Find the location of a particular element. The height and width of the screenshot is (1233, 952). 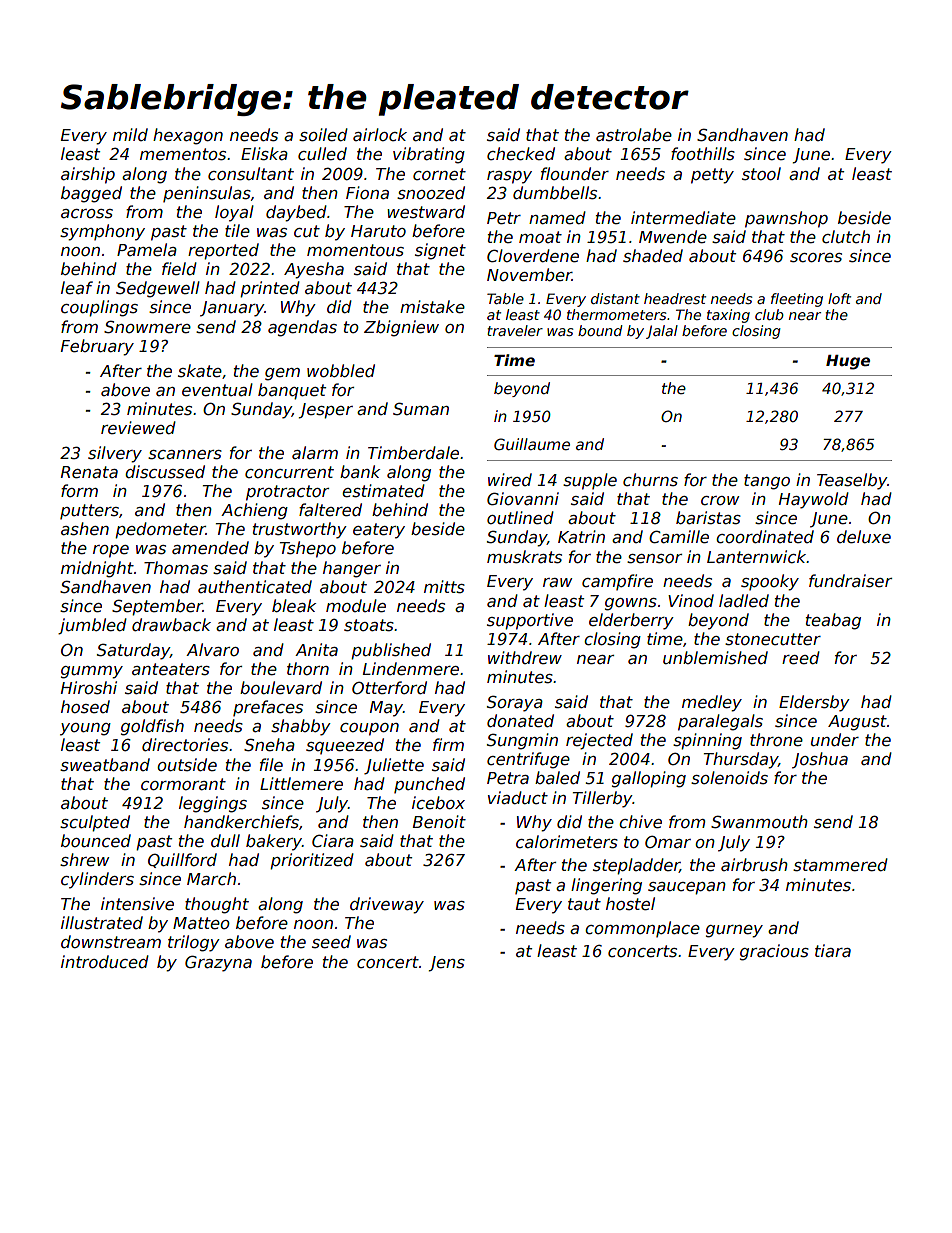

ladled is located at coordinates (744, 600).
